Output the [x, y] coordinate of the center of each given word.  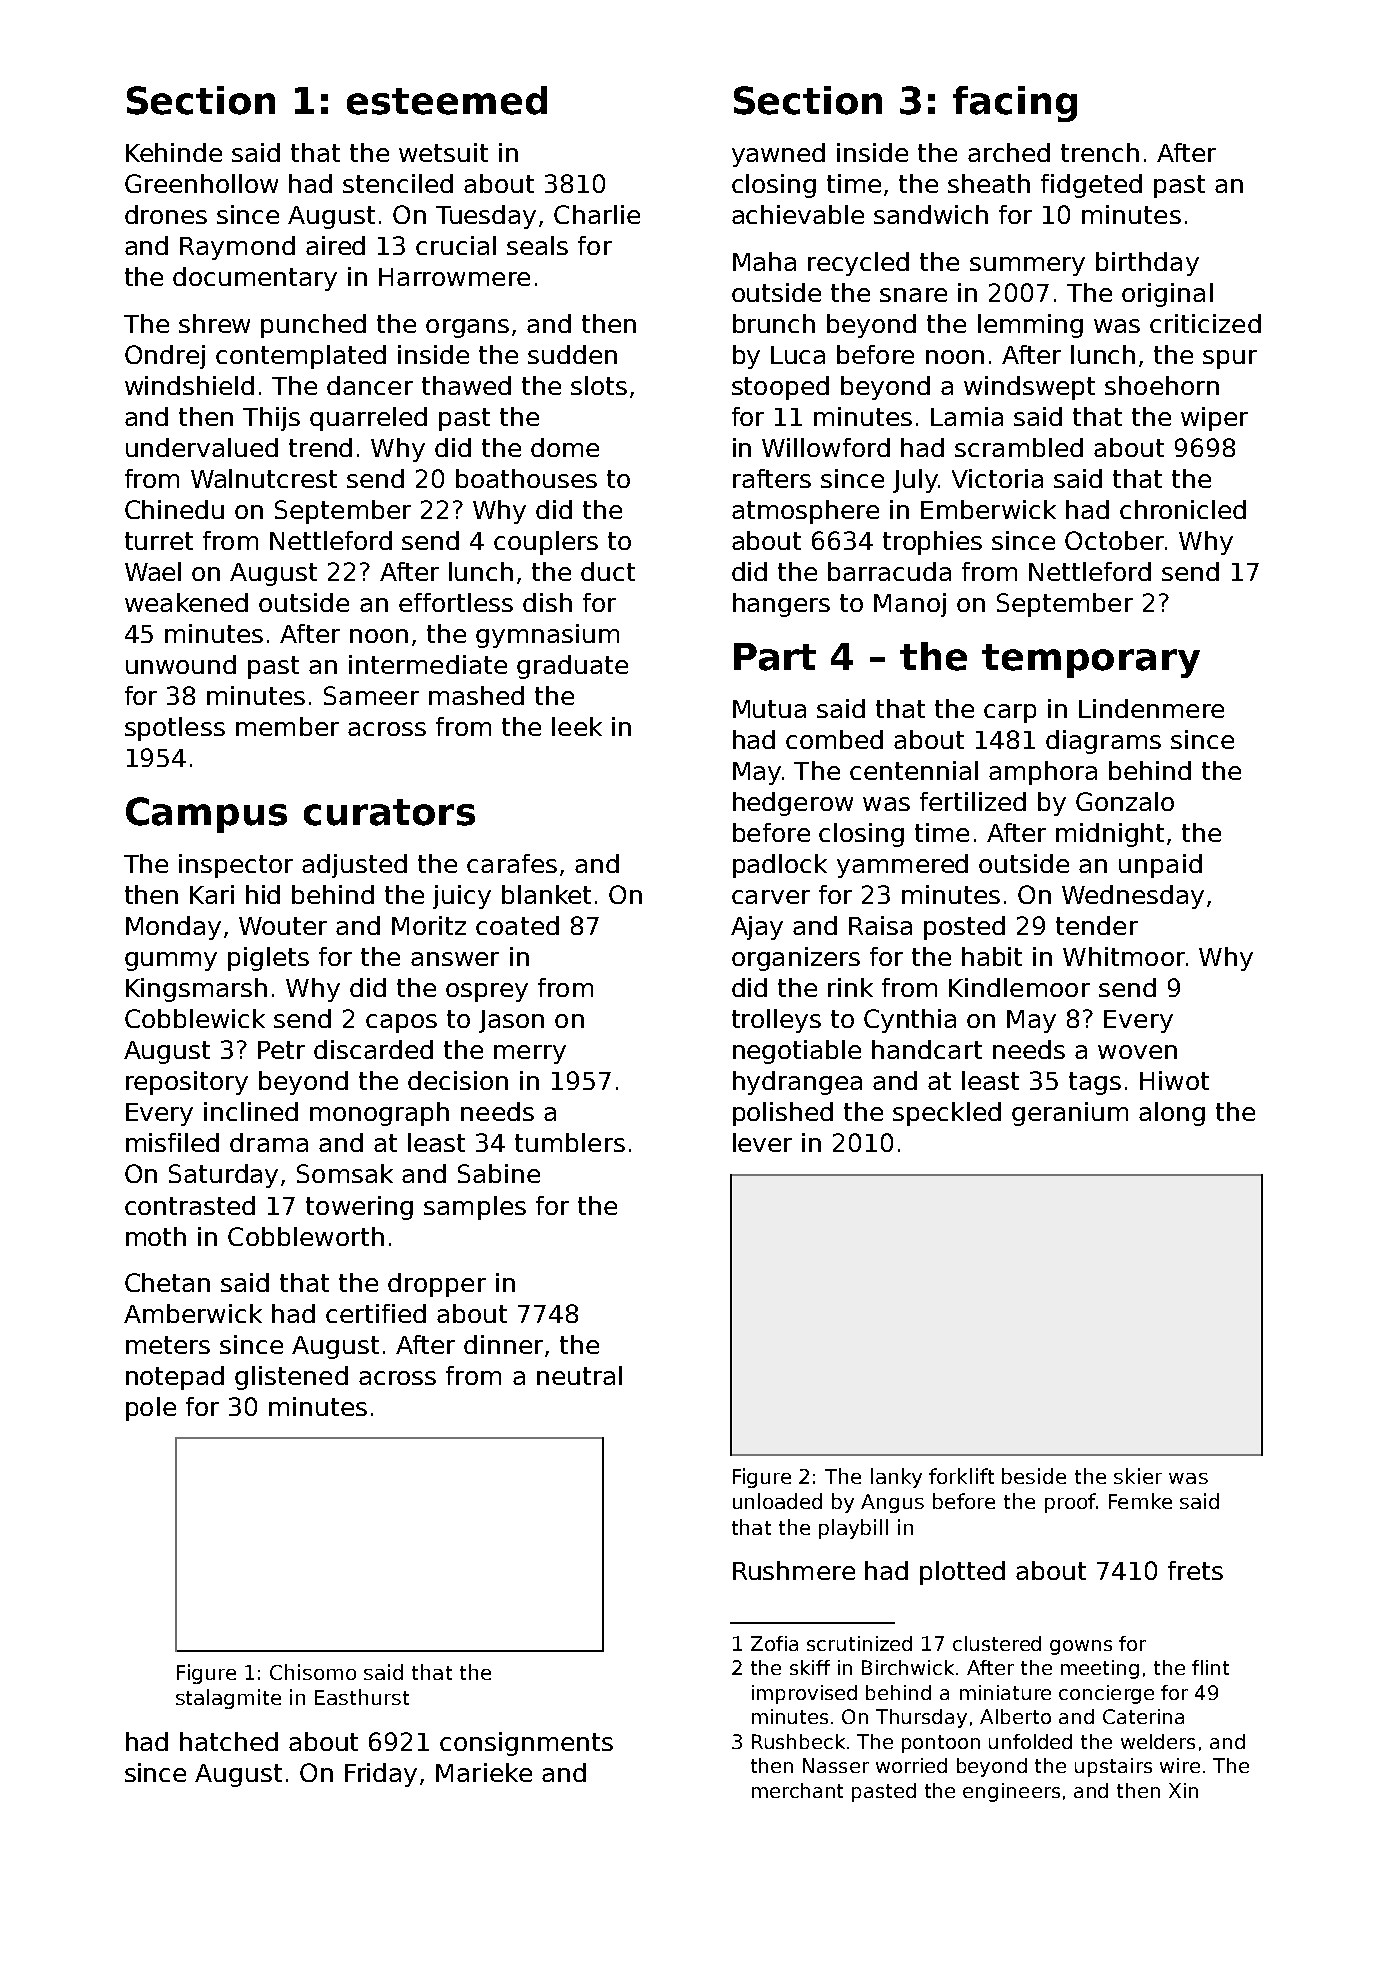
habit [992, 956]
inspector [236, 866]
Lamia [967, 416]
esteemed [447, 100]
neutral [579, 1375]
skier [1138, 1476]
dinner [503, 1344]
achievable [798, 214]
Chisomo [313, 1672]
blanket [546, 894]
